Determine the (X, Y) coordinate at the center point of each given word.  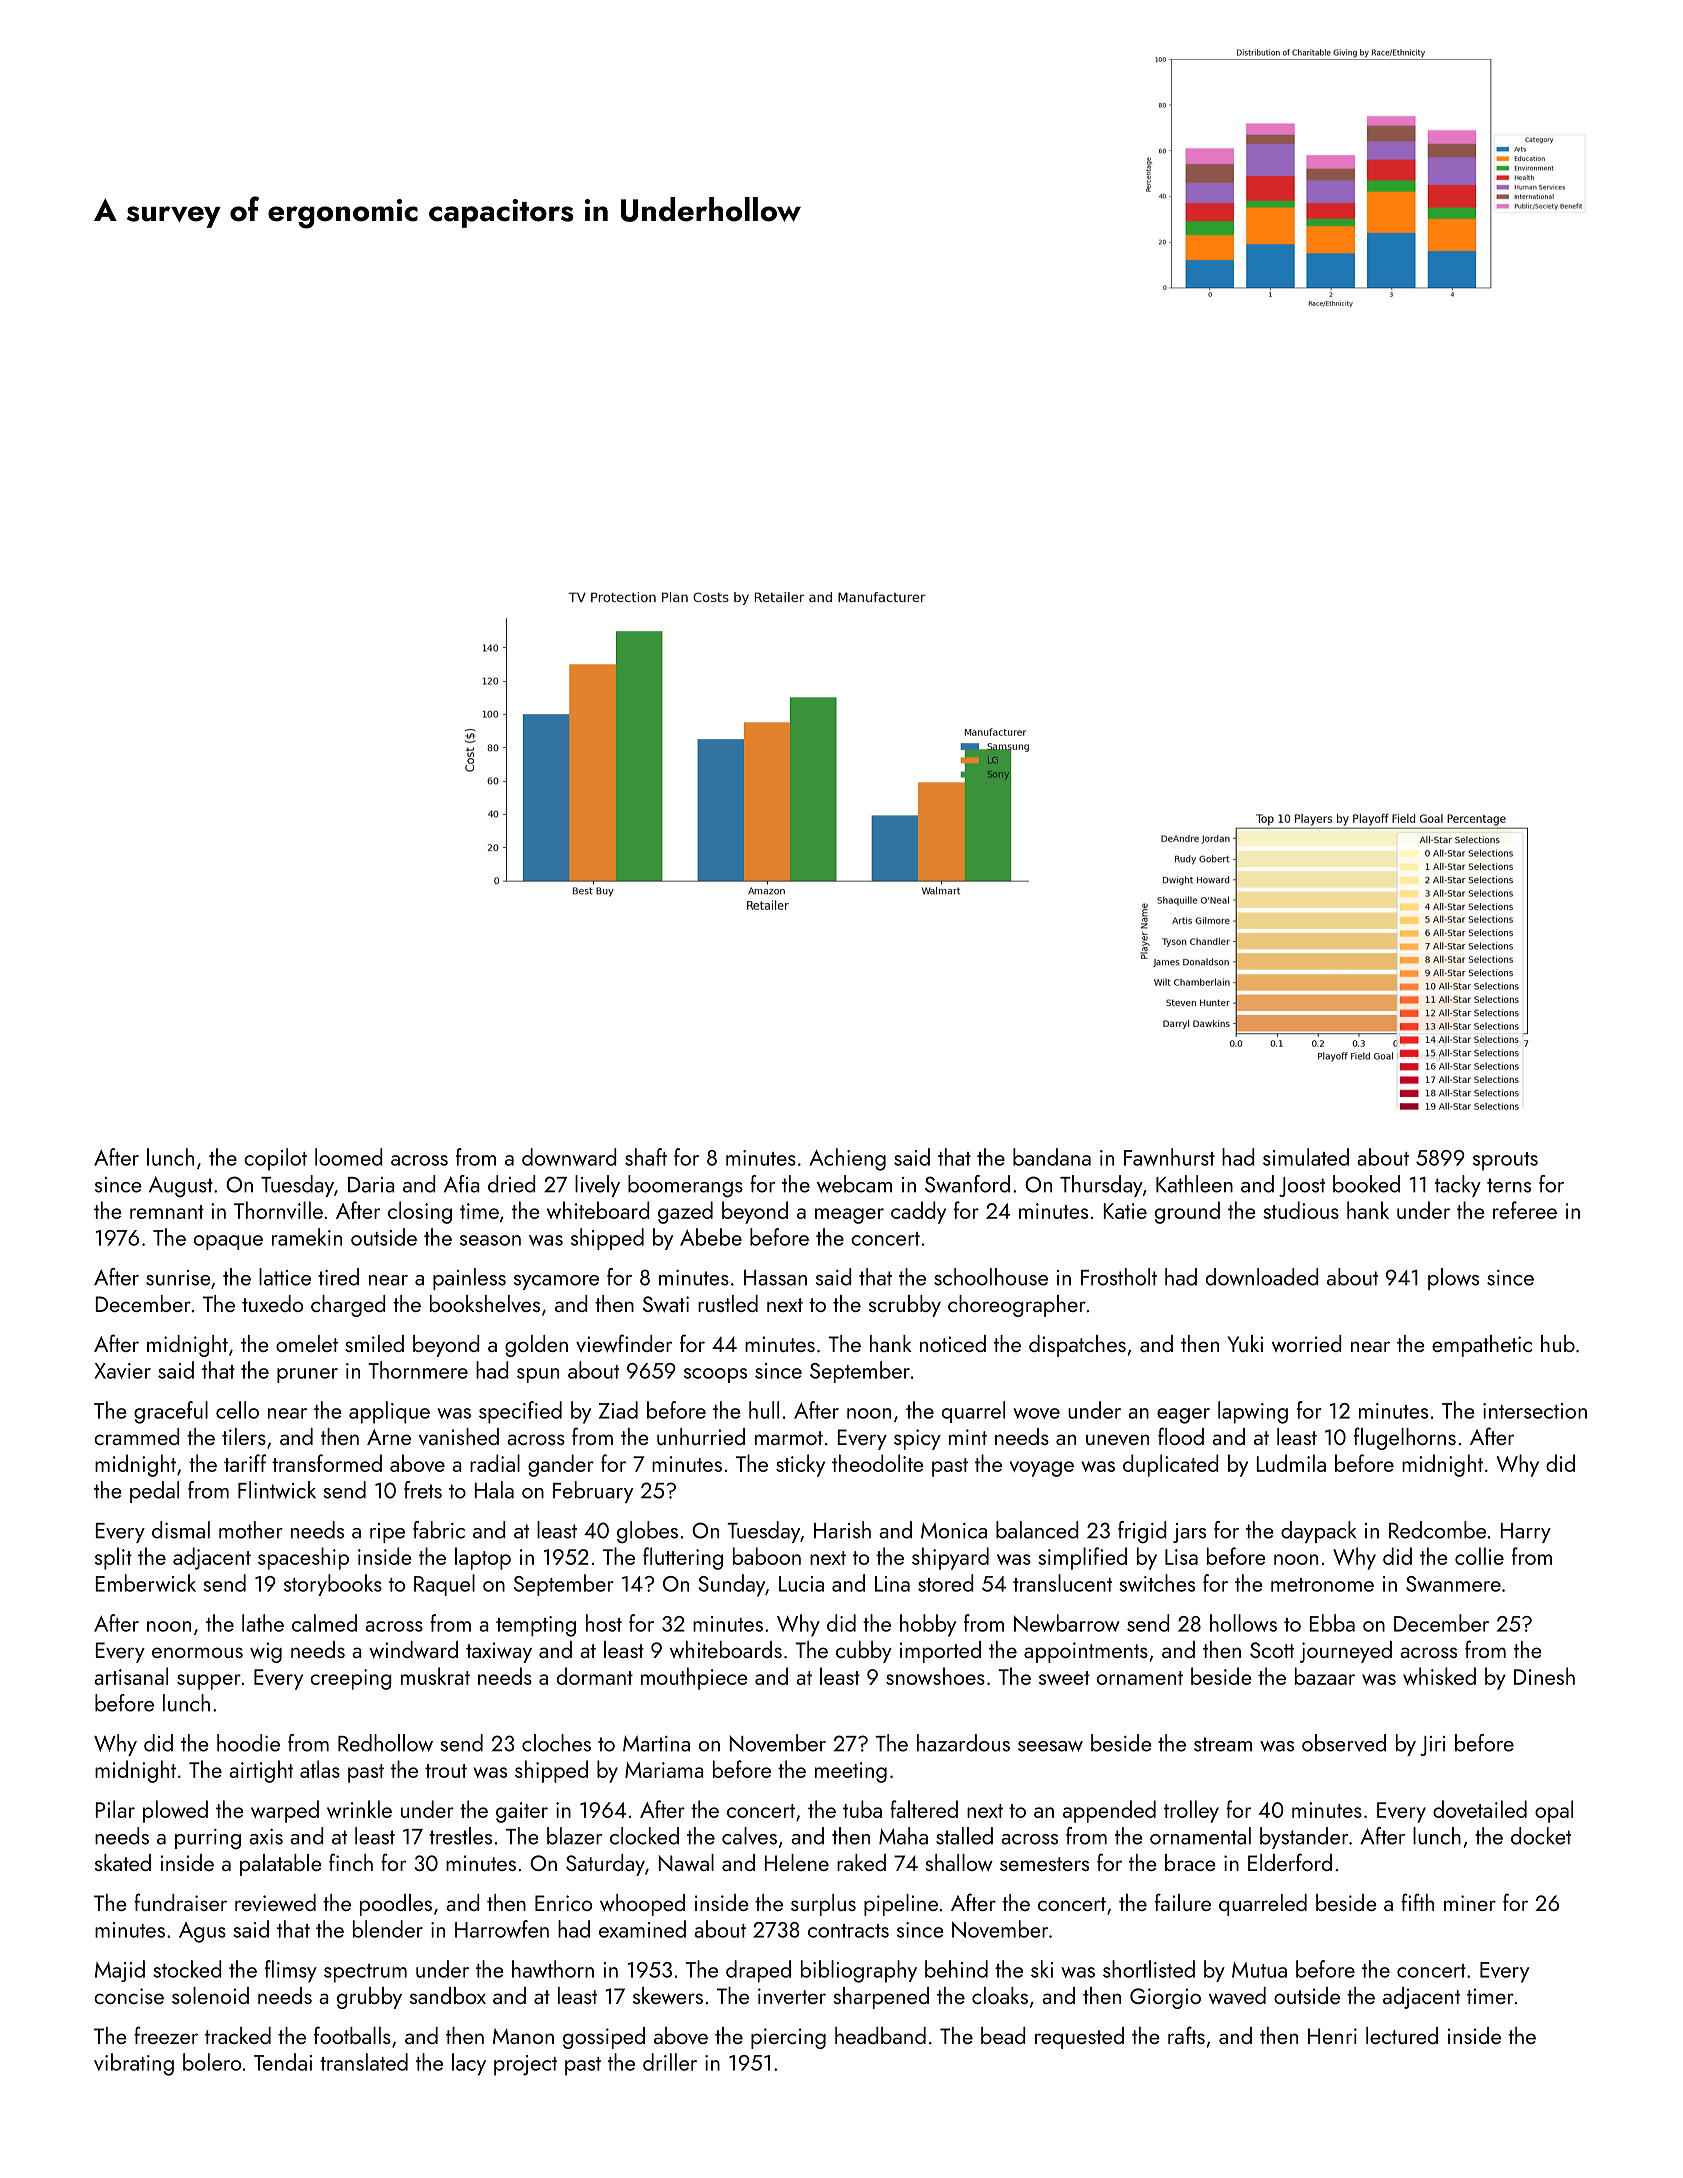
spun (538, 1375)
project (525, 2065)
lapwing (1253, 1412)
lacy (469, 2064)
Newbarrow (1067, 1623)
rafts (1186, 2035)
